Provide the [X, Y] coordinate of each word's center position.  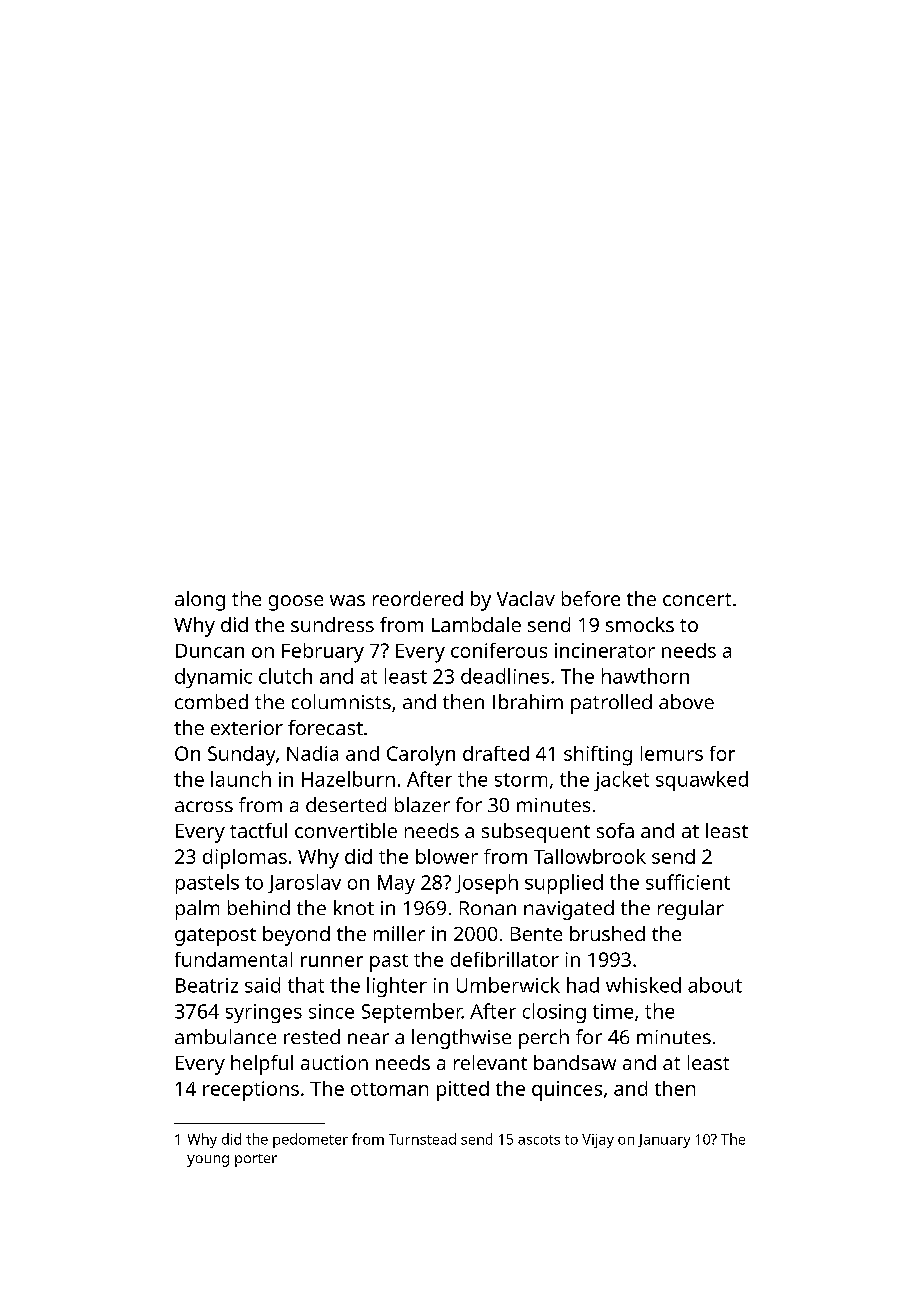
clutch [285, 676]
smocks [640, 624]
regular [691, 910]
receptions [251, 1091]
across [204, 806]
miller [399, 933]
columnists [341, 701]
